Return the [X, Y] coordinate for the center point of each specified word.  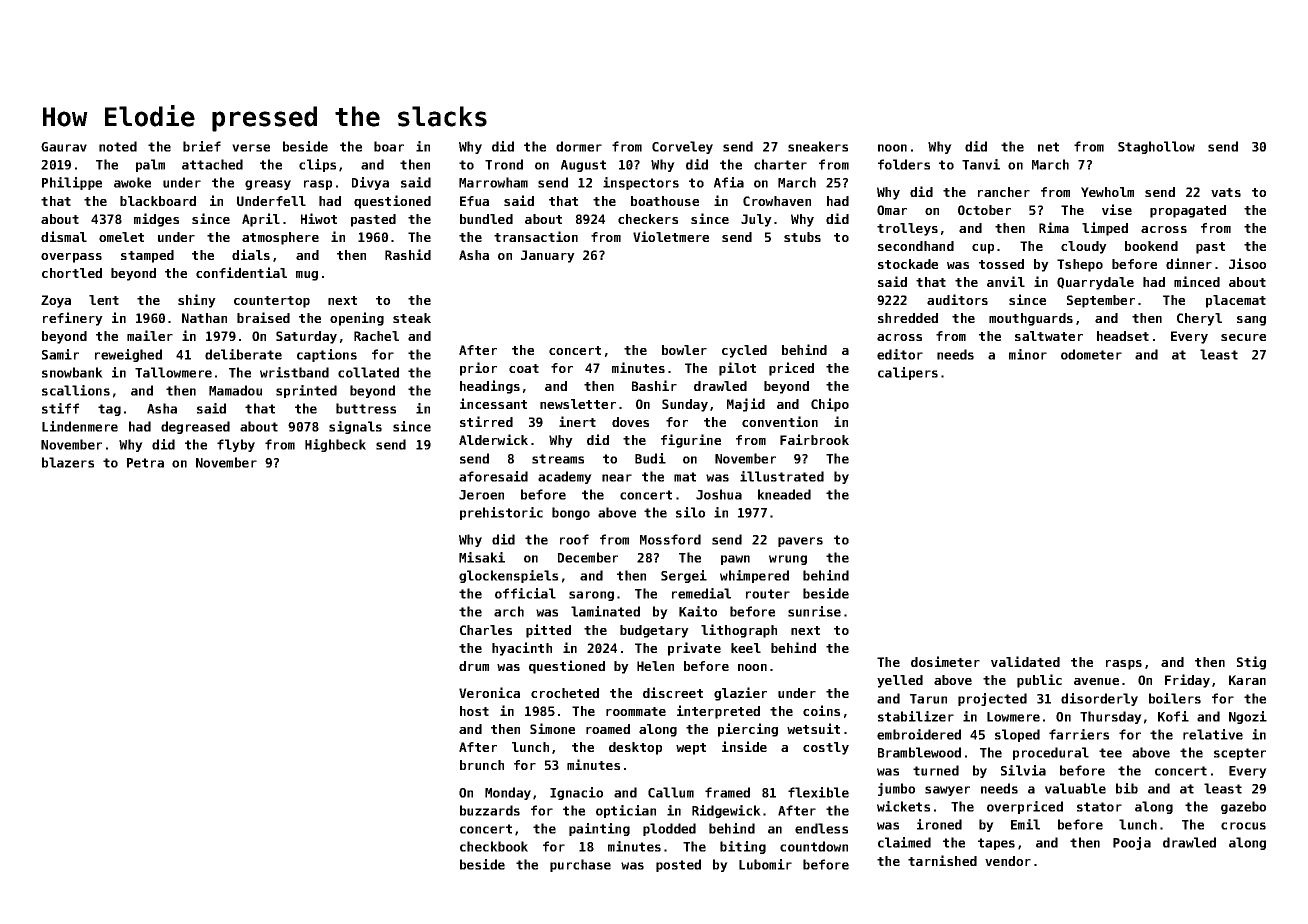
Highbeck [335, 445]
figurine [691, 441]
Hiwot [319, 218]
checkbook [494, 846]
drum [474, 666]
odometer [1091, 354]
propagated [1188, 211]
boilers [1175, 698]
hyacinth [522, 649]
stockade [908, 264]
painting [599, 829]
